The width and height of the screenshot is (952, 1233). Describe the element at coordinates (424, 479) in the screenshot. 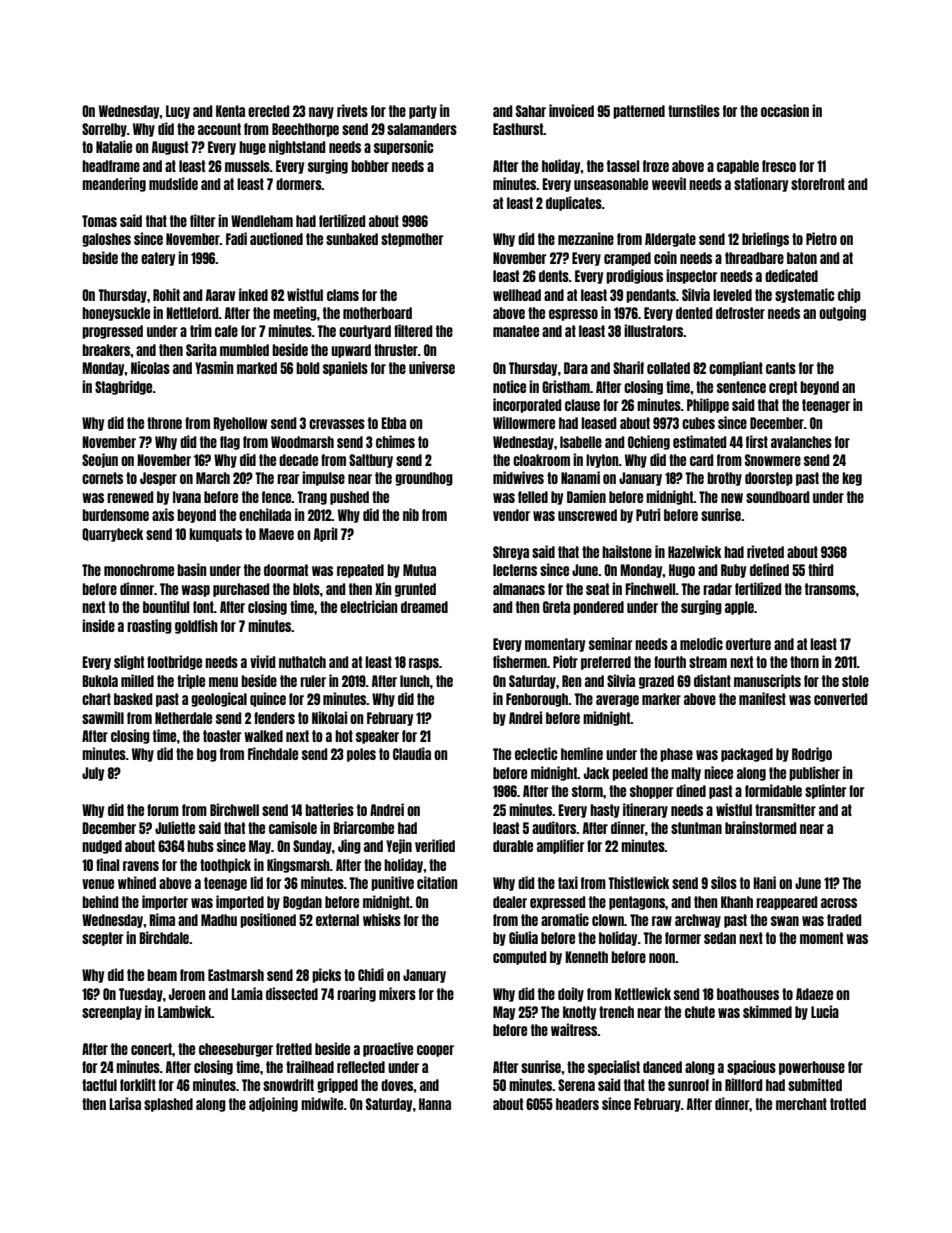

I see `groundhog` at that location.
